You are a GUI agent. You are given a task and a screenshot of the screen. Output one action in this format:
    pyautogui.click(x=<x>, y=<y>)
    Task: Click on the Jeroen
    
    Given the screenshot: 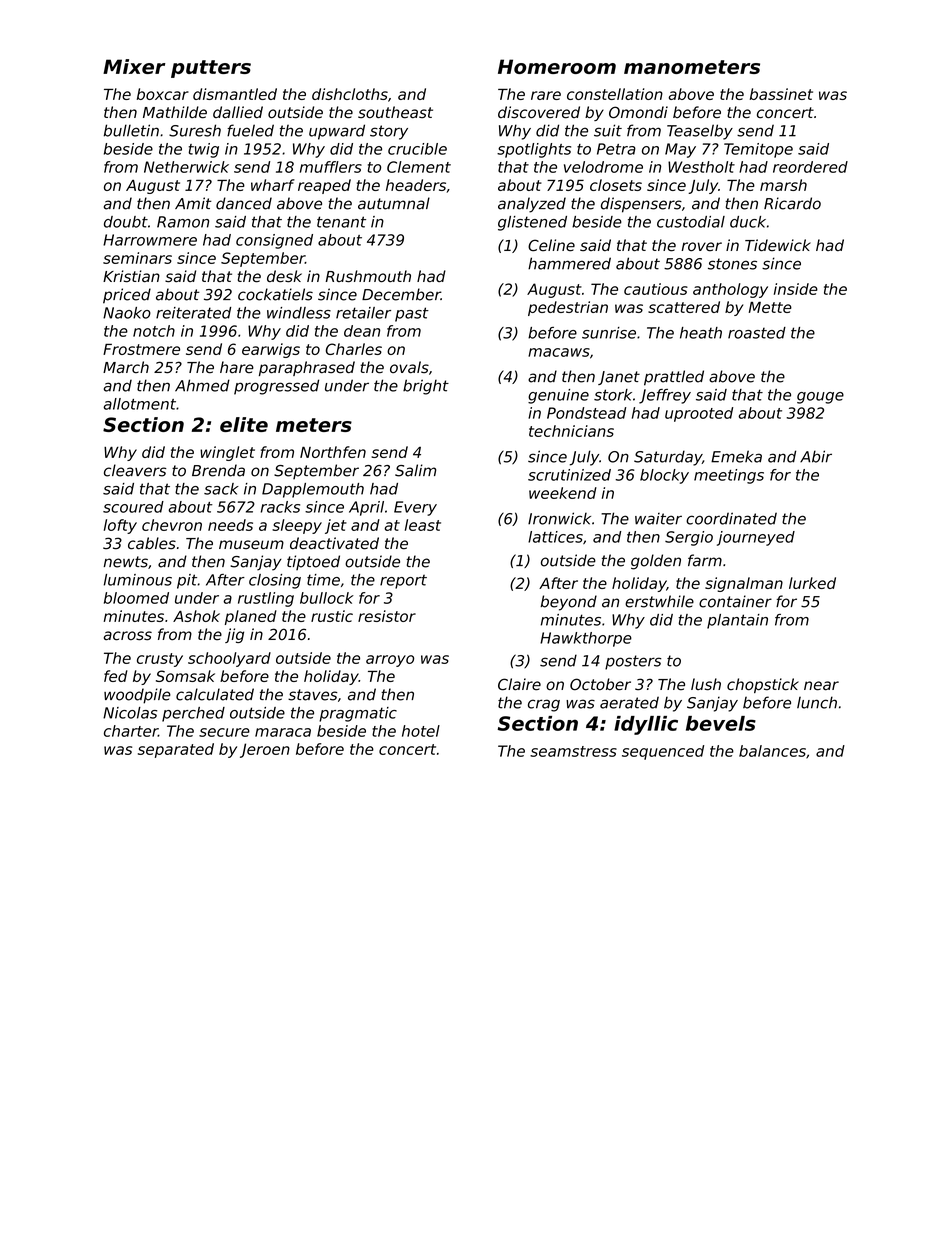 What is the action you would take?
    pyautogui.click(x=265, y=750)
